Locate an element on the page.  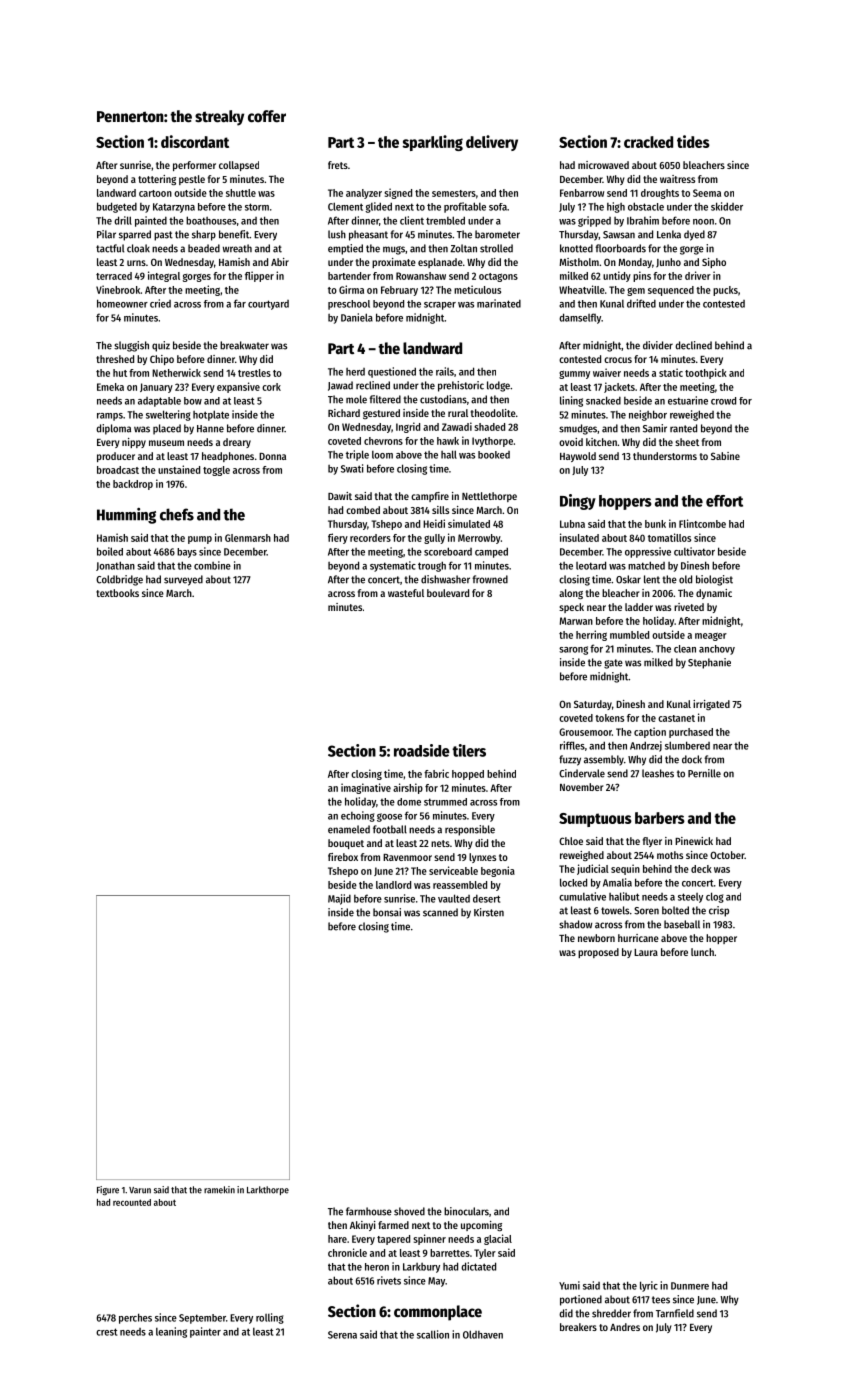
Ivythorpe is located at coordinates (492, 442).
